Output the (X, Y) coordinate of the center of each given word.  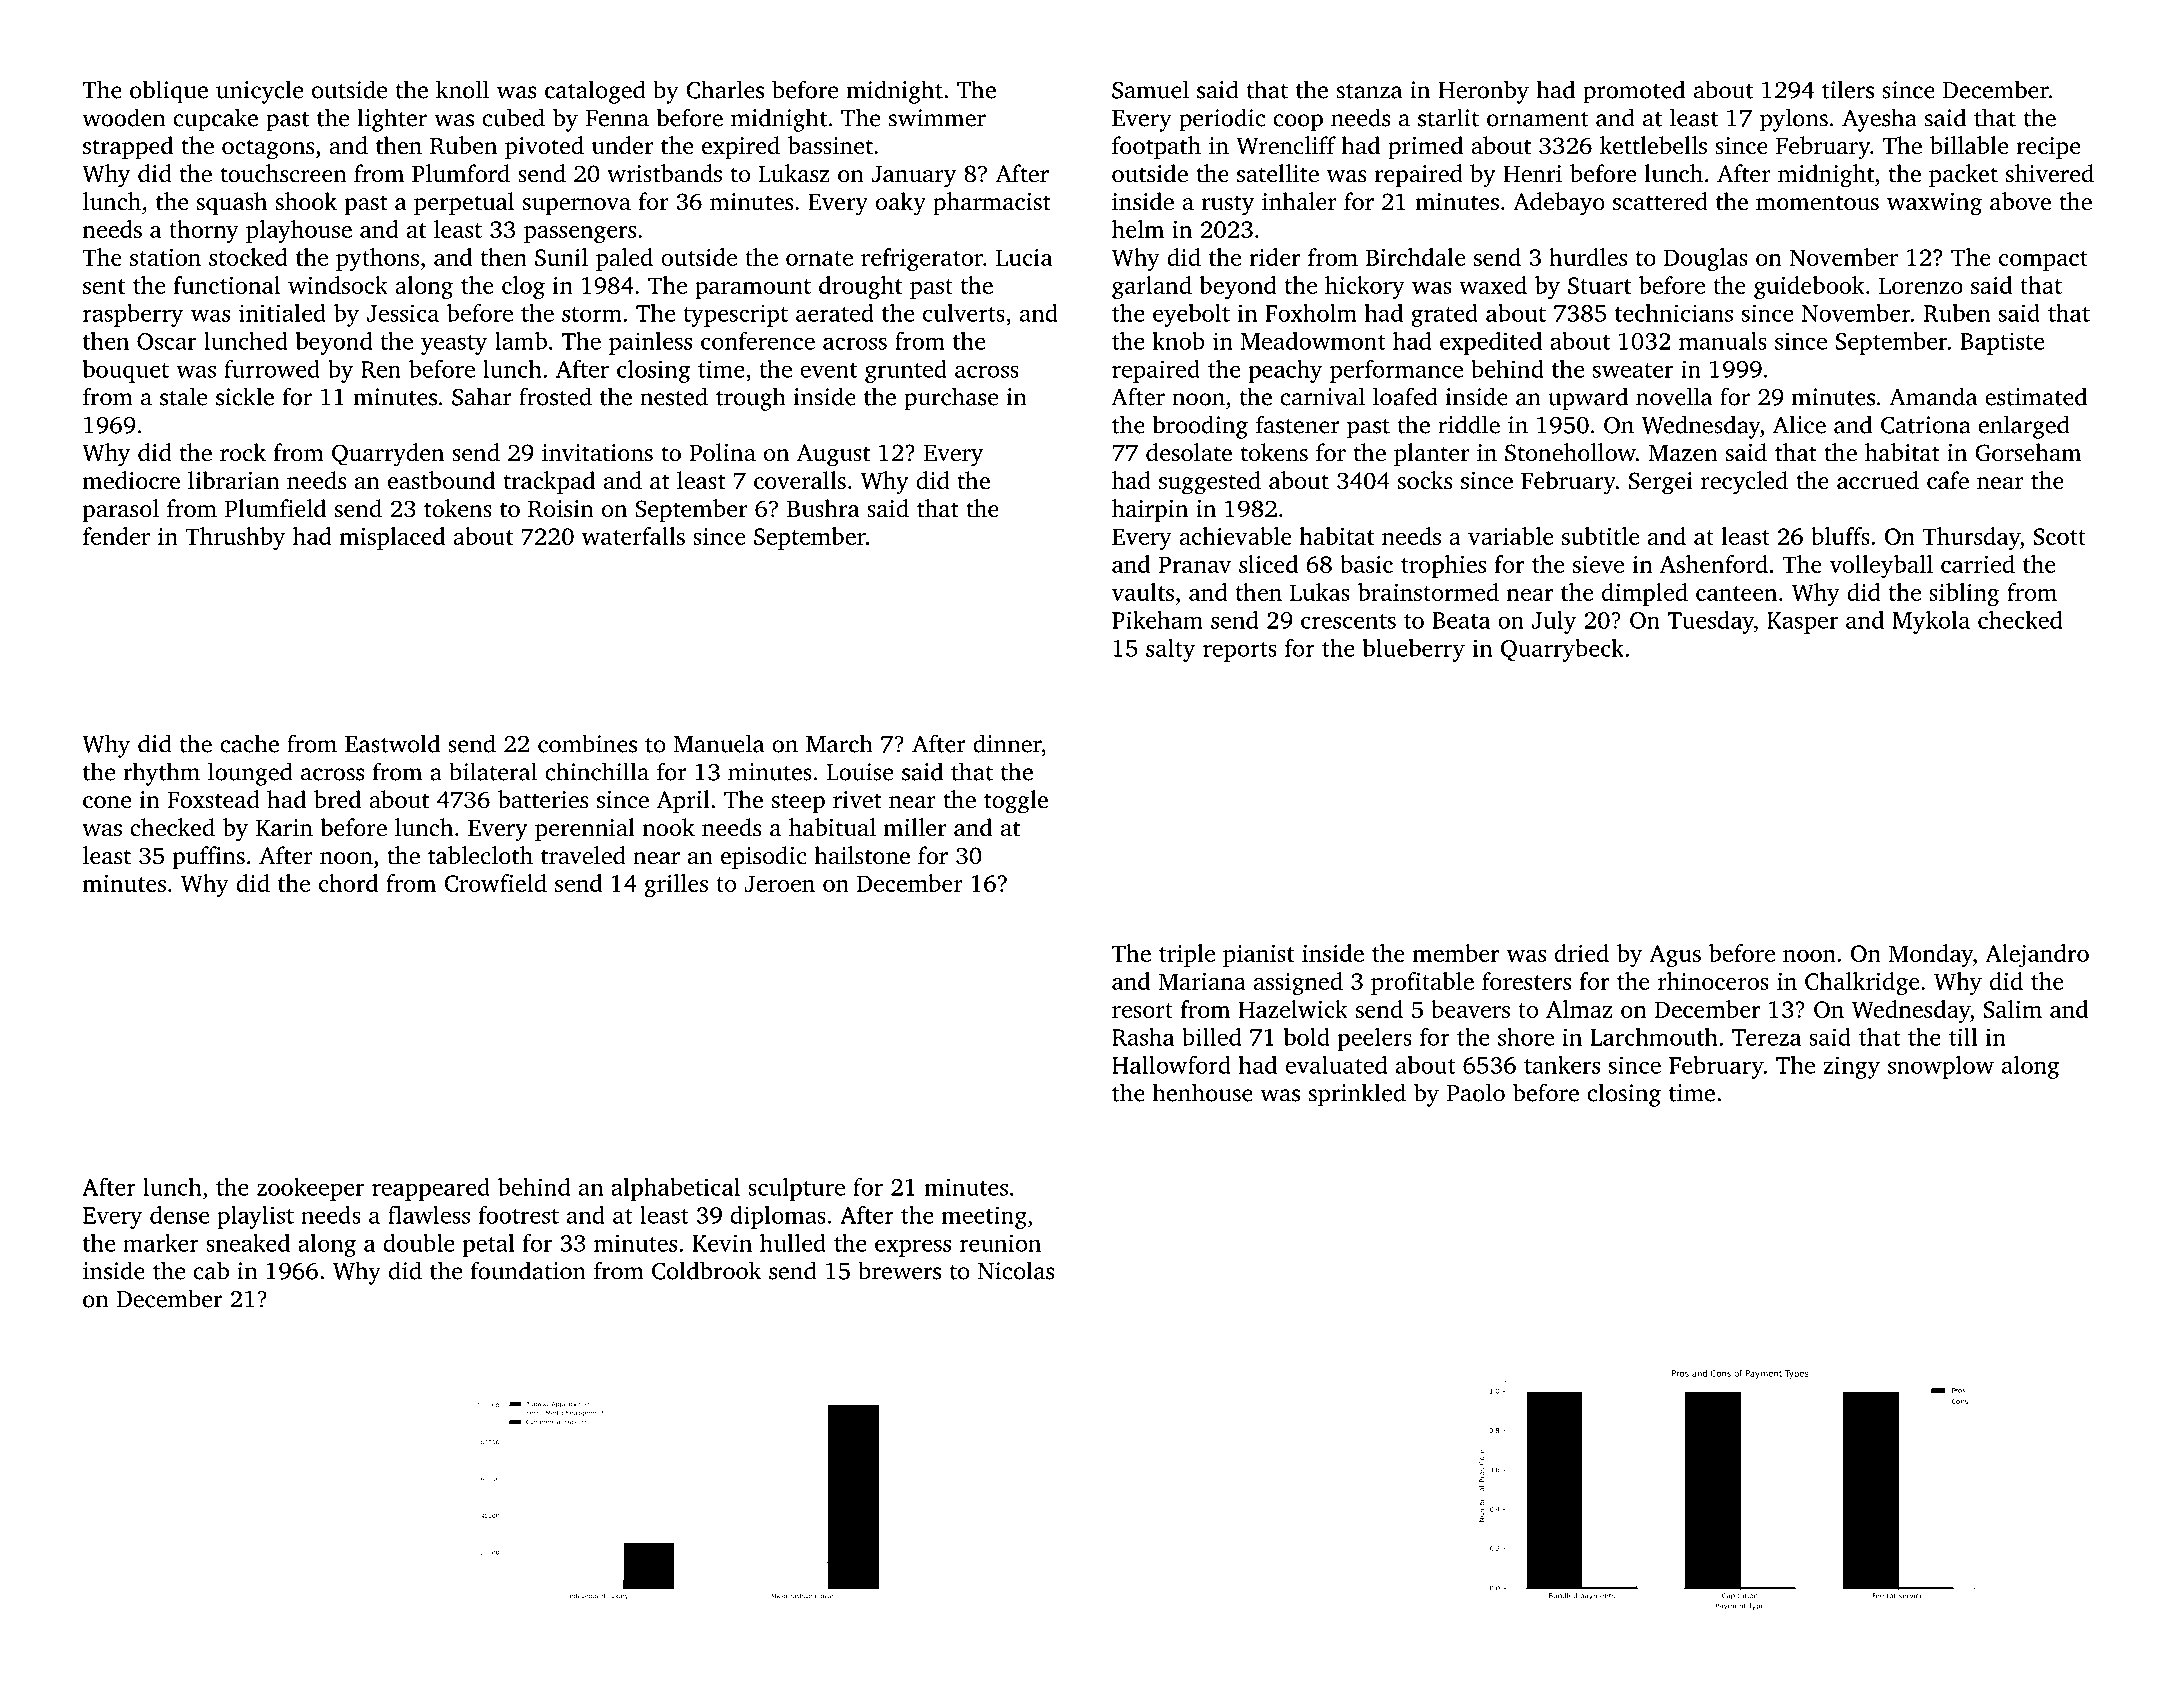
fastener (1298, 424)
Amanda (1933, 396)
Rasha (1143, 1037)
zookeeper (310, 1189)
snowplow (1941, 1067)
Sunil (561, 257)
